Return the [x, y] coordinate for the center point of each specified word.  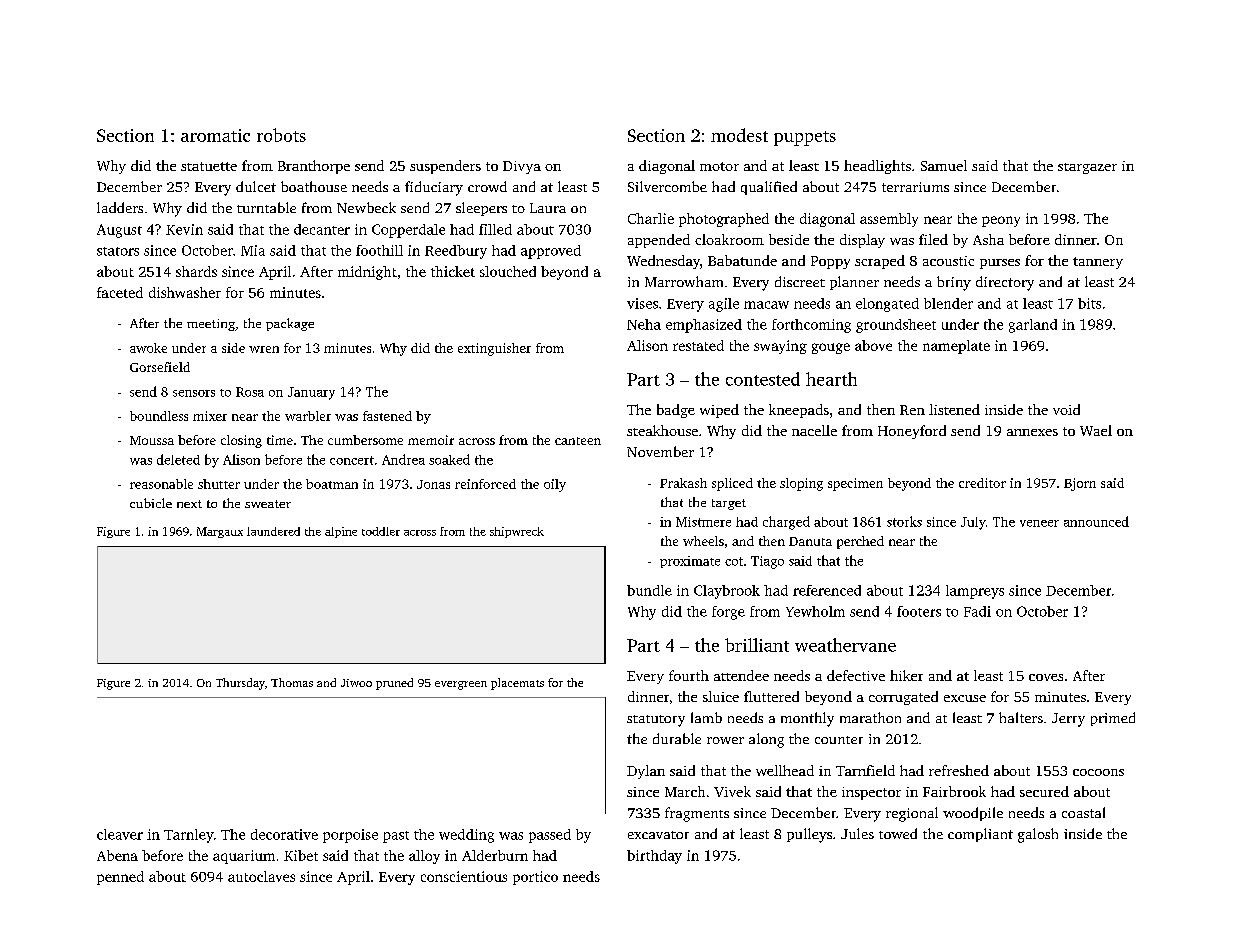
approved [551, 252]
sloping [801, 484]
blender [948, 303]
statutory [656, 721]
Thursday [240, 684]
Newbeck [366, 207]
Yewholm [815, 611]
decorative [284, 834]
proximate [690, 562]
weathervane [845, 645]
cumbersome [365, 440]
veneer [1039, 523]
